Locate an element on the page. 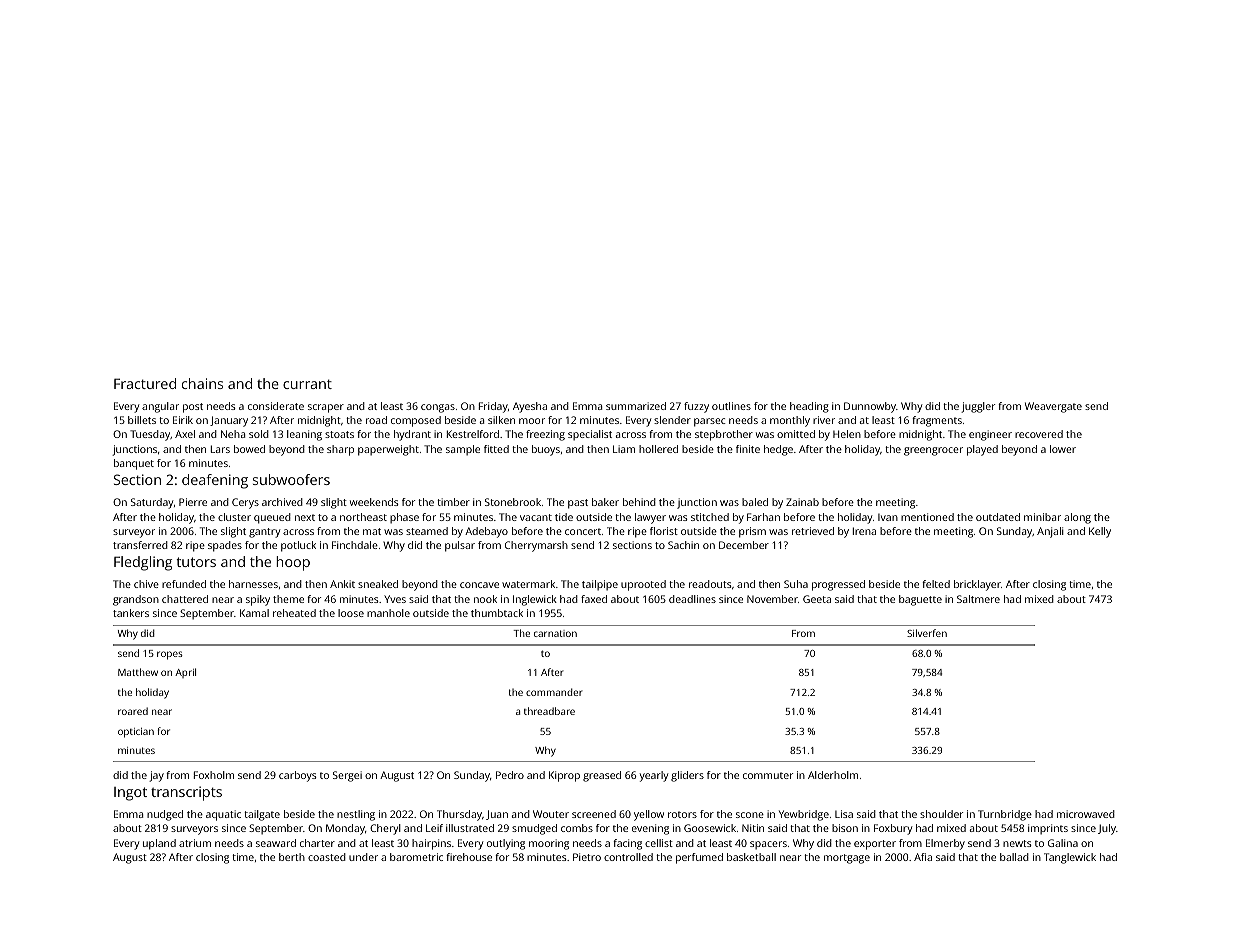 This image has width=1233, height=952. Pietro is located at coordinates (587, 857).
